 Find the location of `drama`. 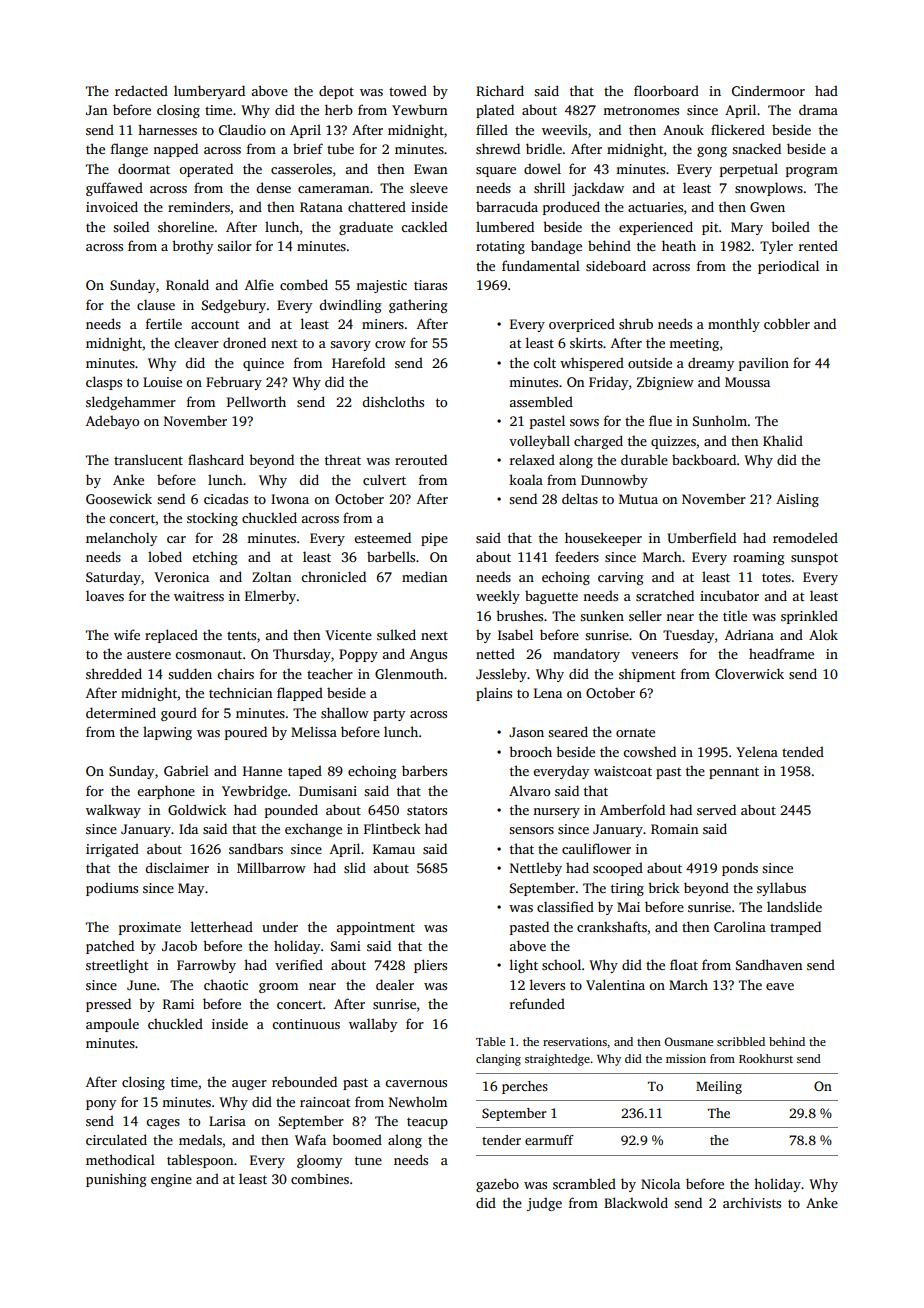

drama is located at coordinates (818, 109).
